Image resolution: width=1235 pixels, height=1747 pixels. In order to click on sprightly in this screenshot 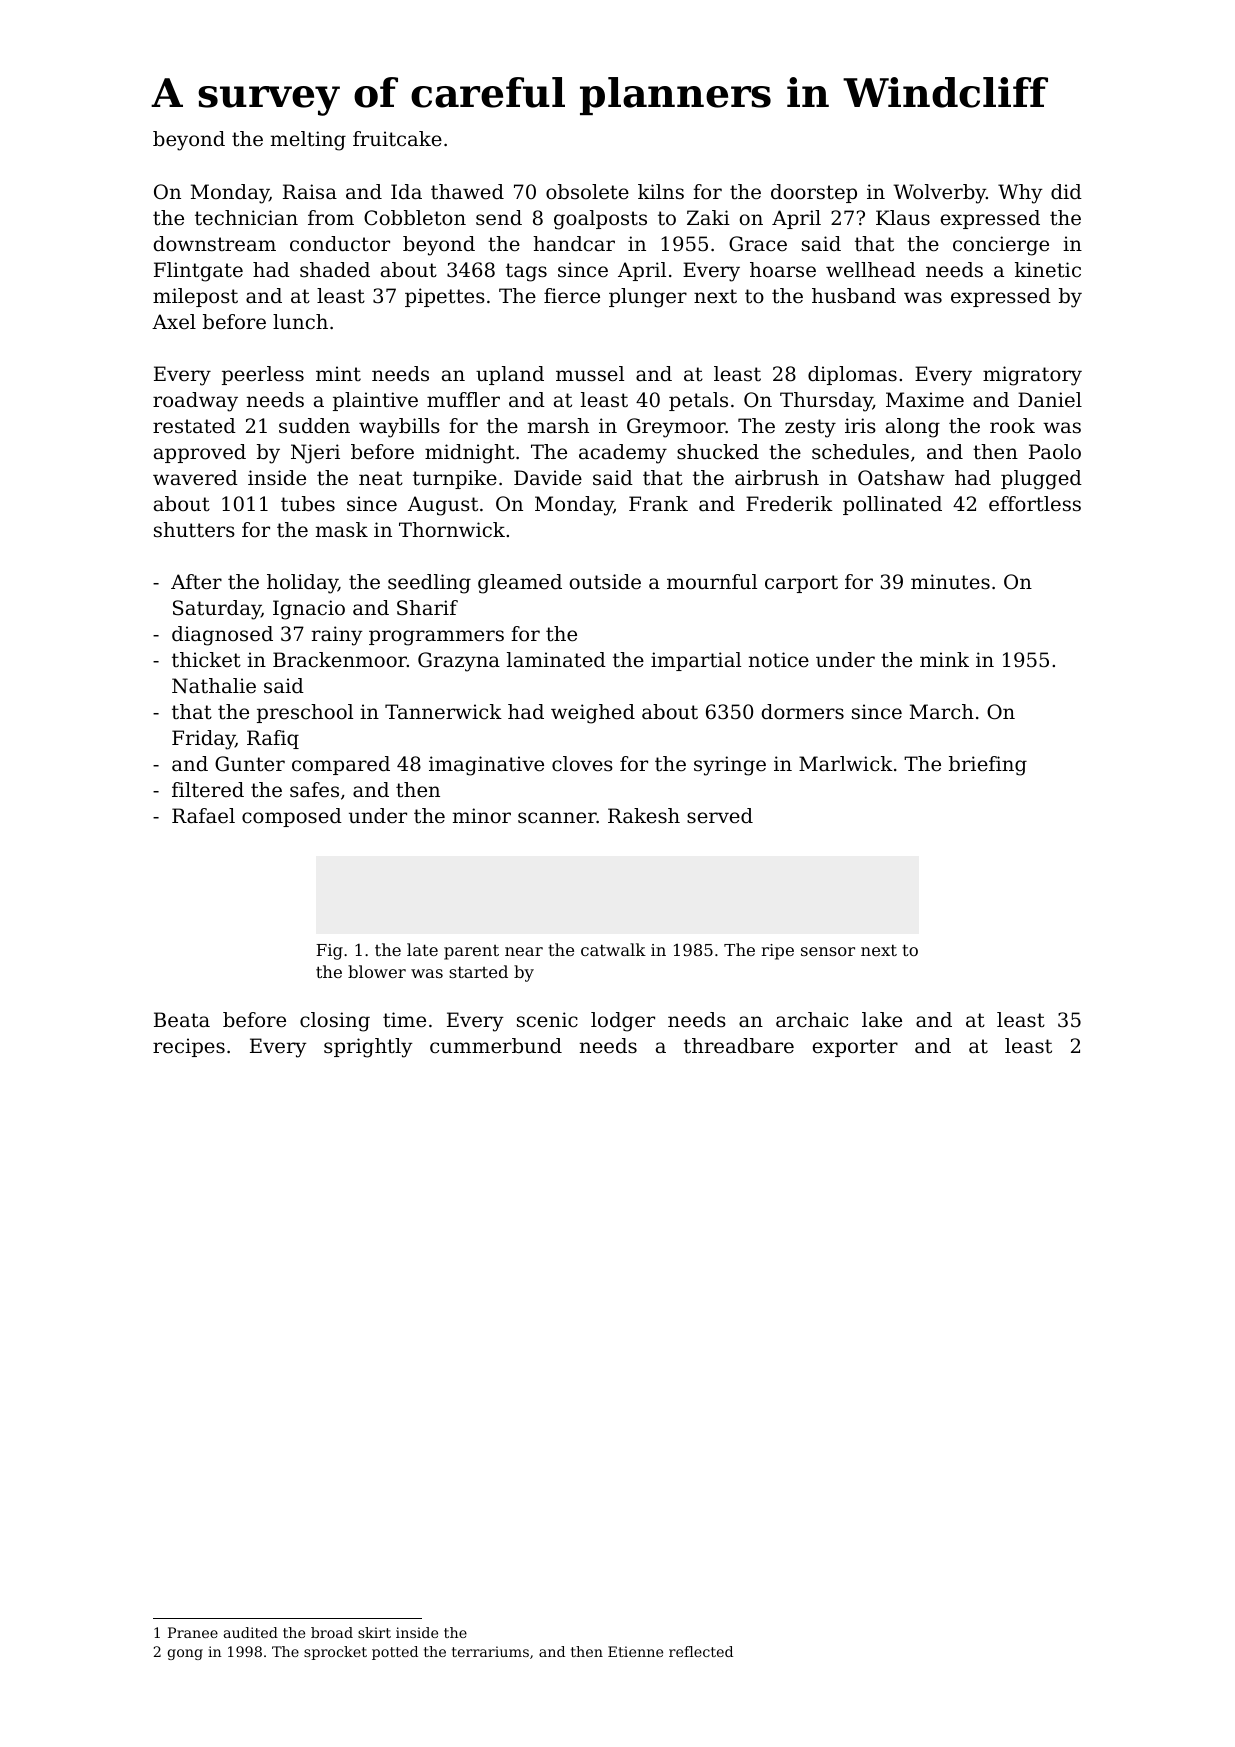, I will do `click(368, 1048)`.
